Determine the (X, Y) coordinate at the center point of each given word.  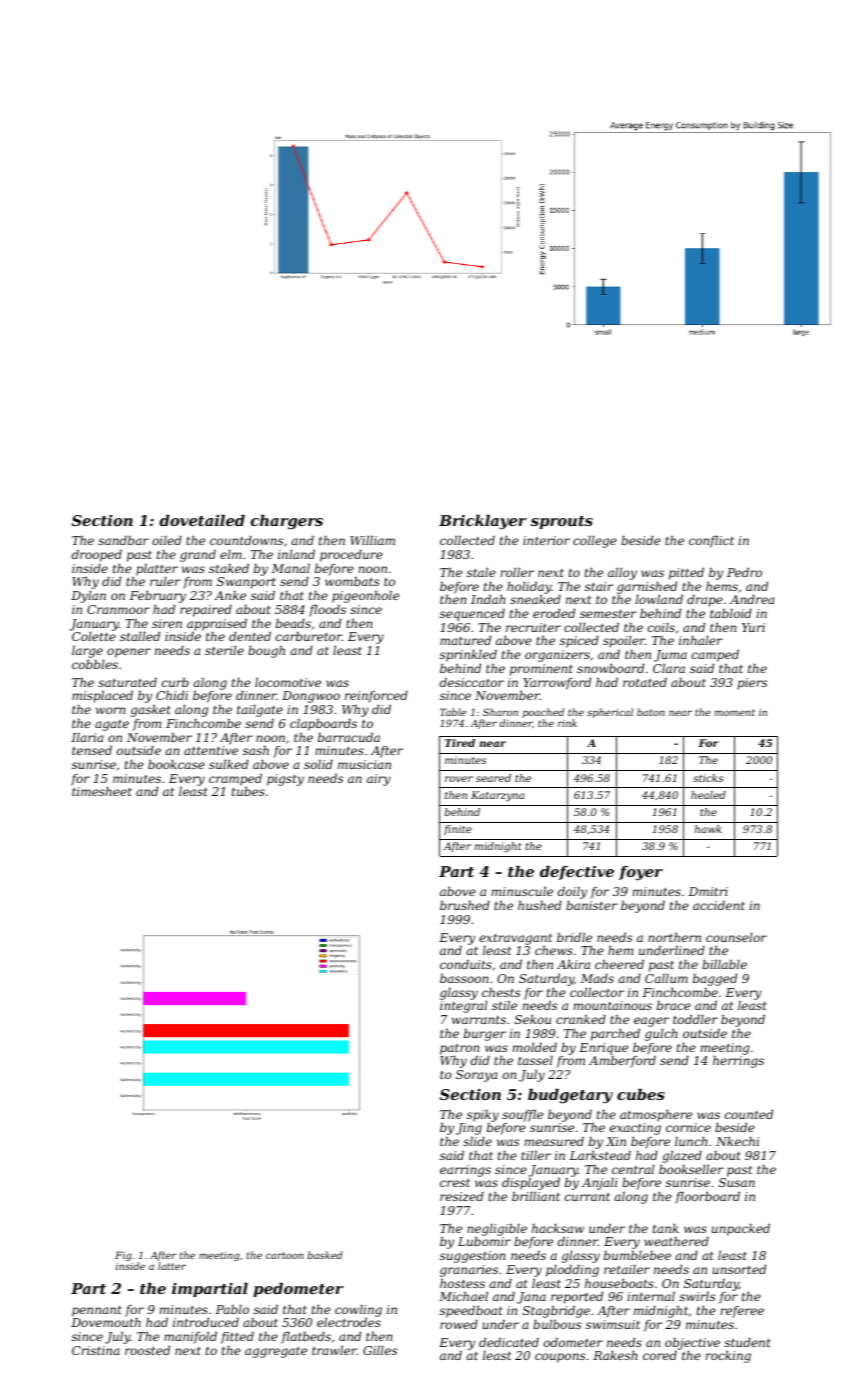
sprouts (562, 522)
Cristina (96, 1350)
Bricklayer (483, 522)
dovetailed (202, 520)
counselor (736, 937)
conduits (466, 964)
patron (460, 1049)
